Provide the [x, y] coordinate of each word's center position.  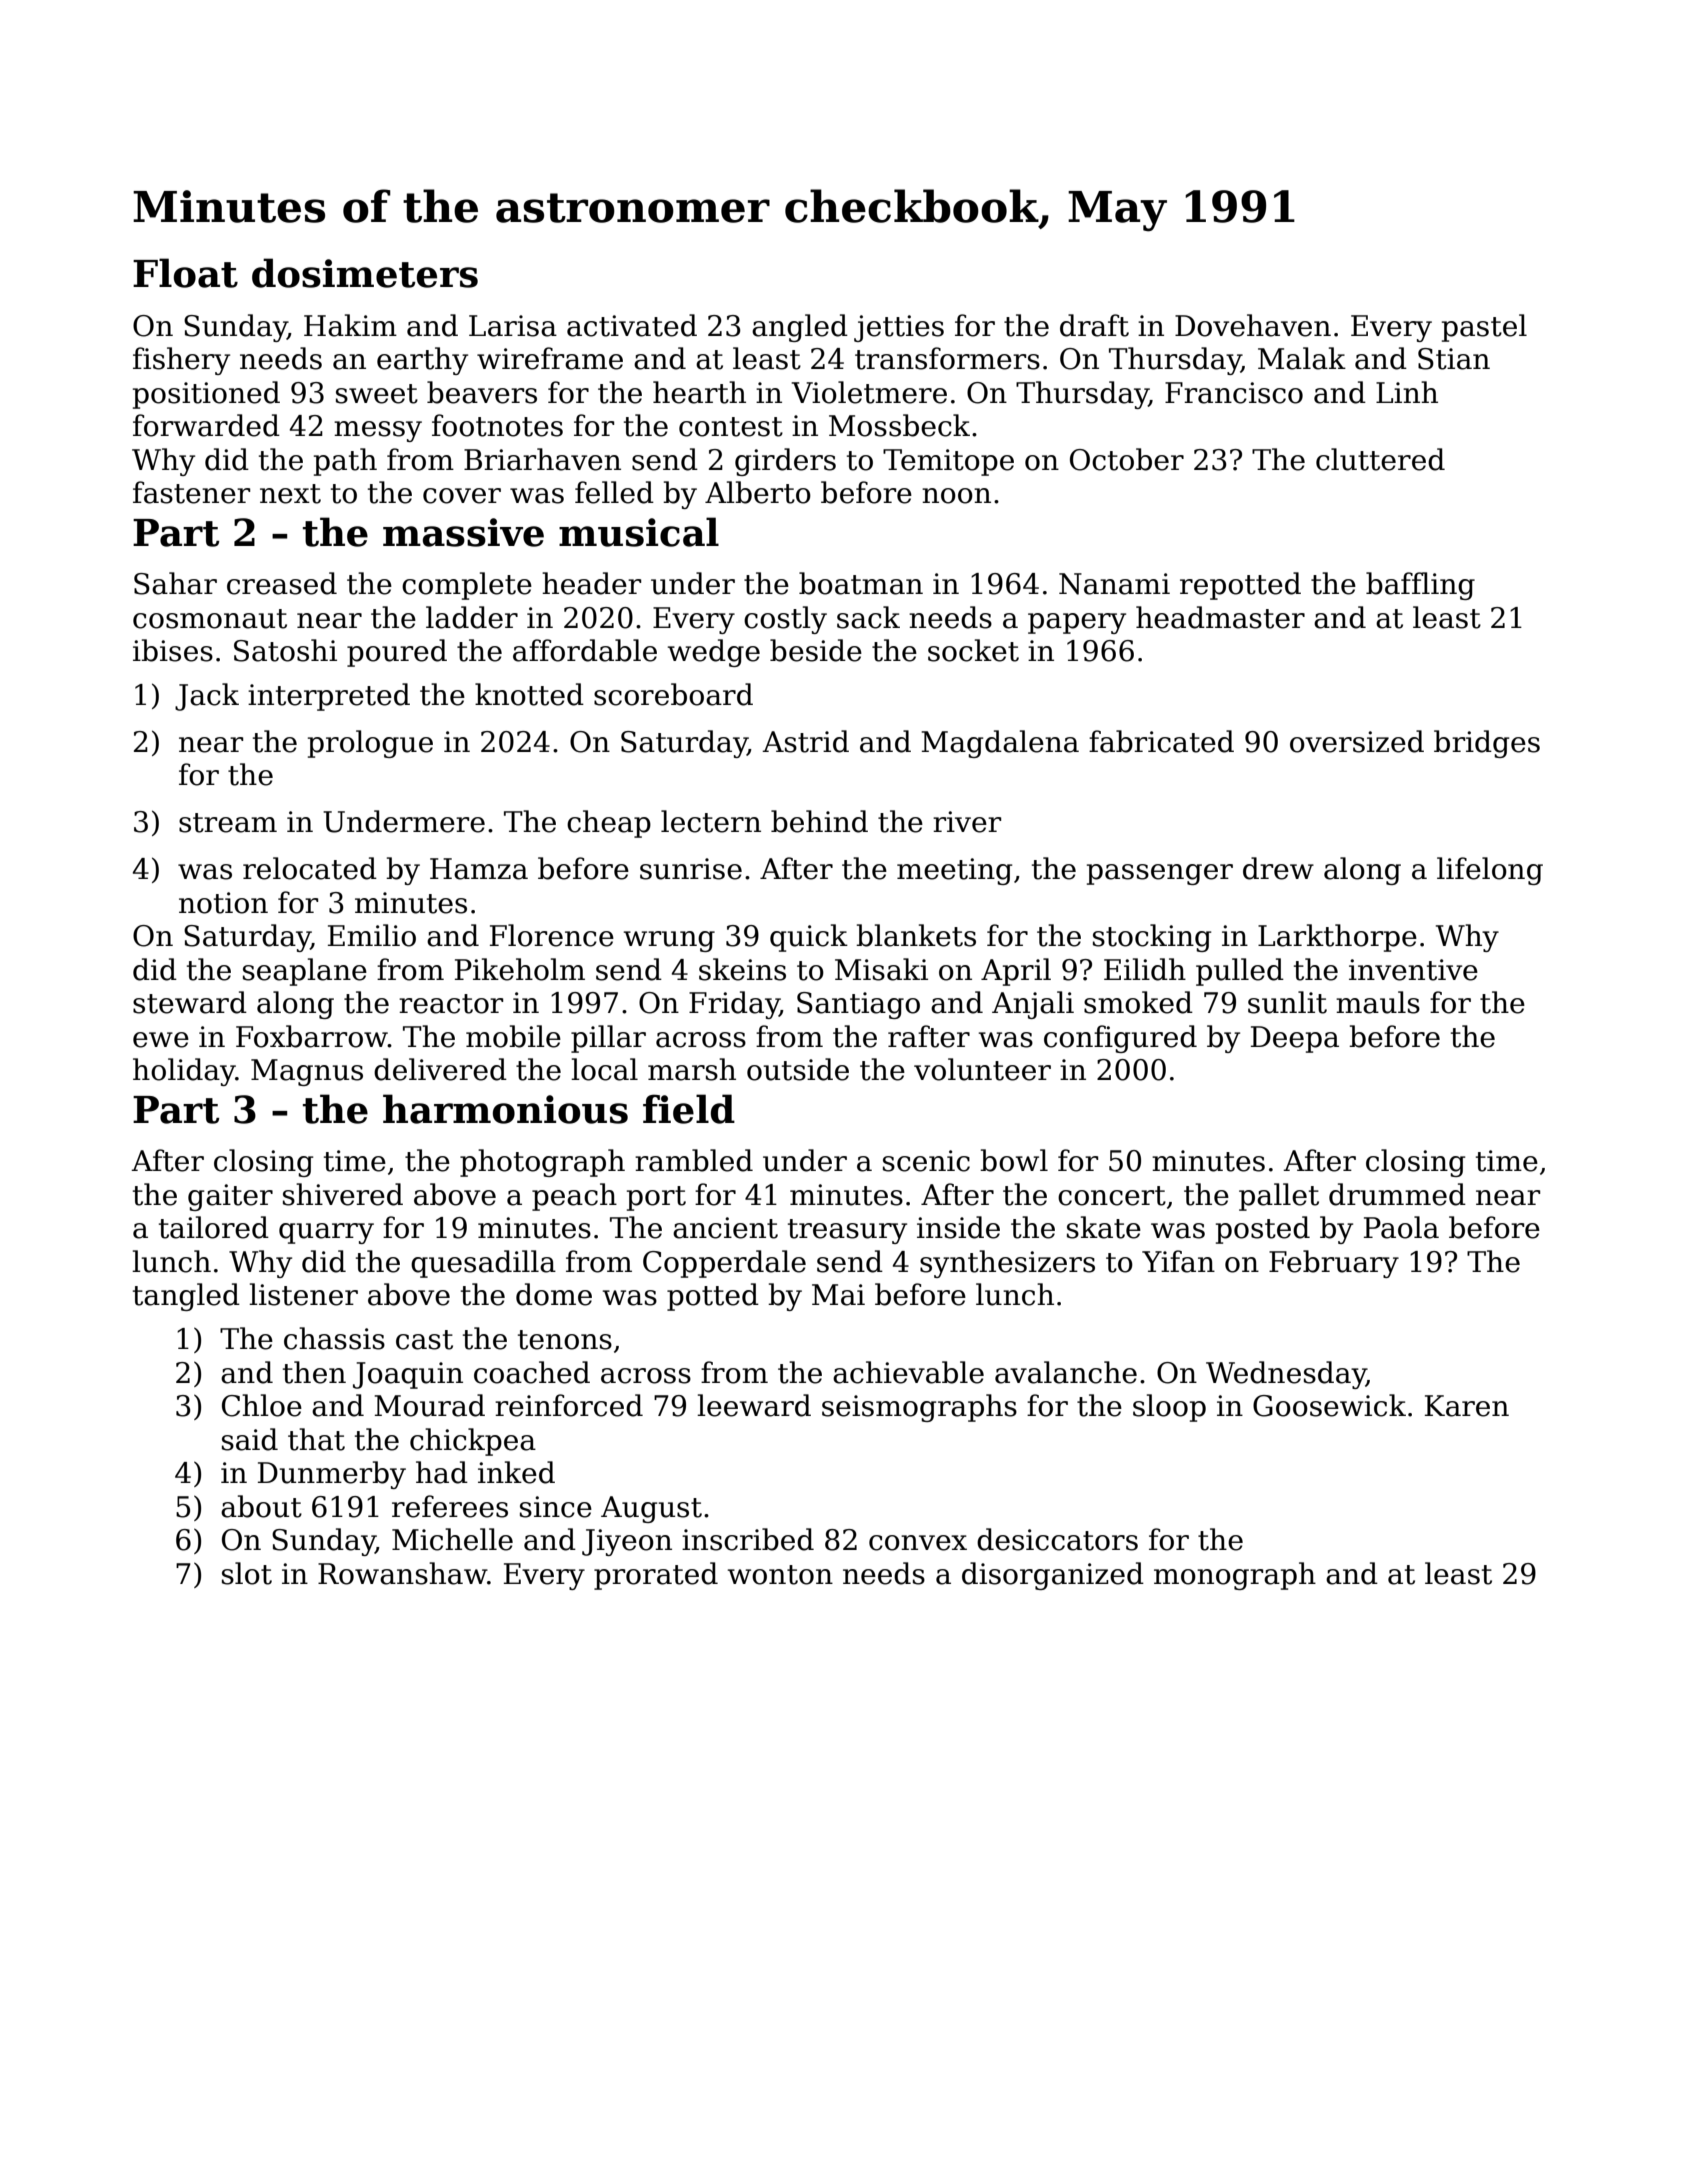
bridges [1487, 744]
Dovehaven [1253, 325]
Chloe [262, 1405]
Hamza [479, 869]
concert [1112, 1196]
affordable [585, 650]
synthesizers [1007, 1264]
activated [632, 325]
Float [185, 273]
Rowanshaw [402, 1573]
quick [809, 938]
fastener [191, 492]
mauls [1378, 1002]
